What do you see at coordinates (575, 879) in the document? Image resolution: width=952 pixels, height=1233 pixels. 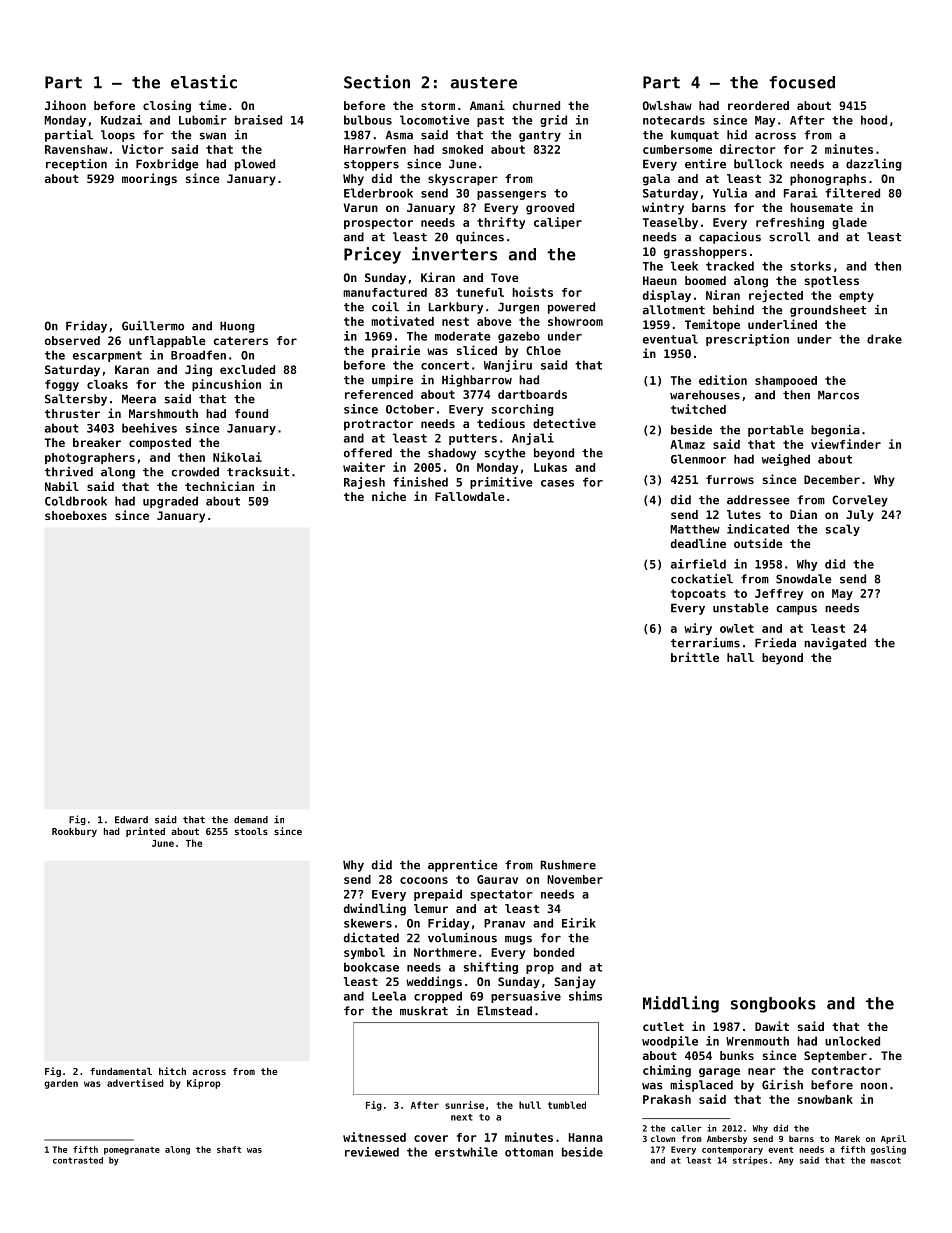 I see `November` at bounding box center [575, 879].
